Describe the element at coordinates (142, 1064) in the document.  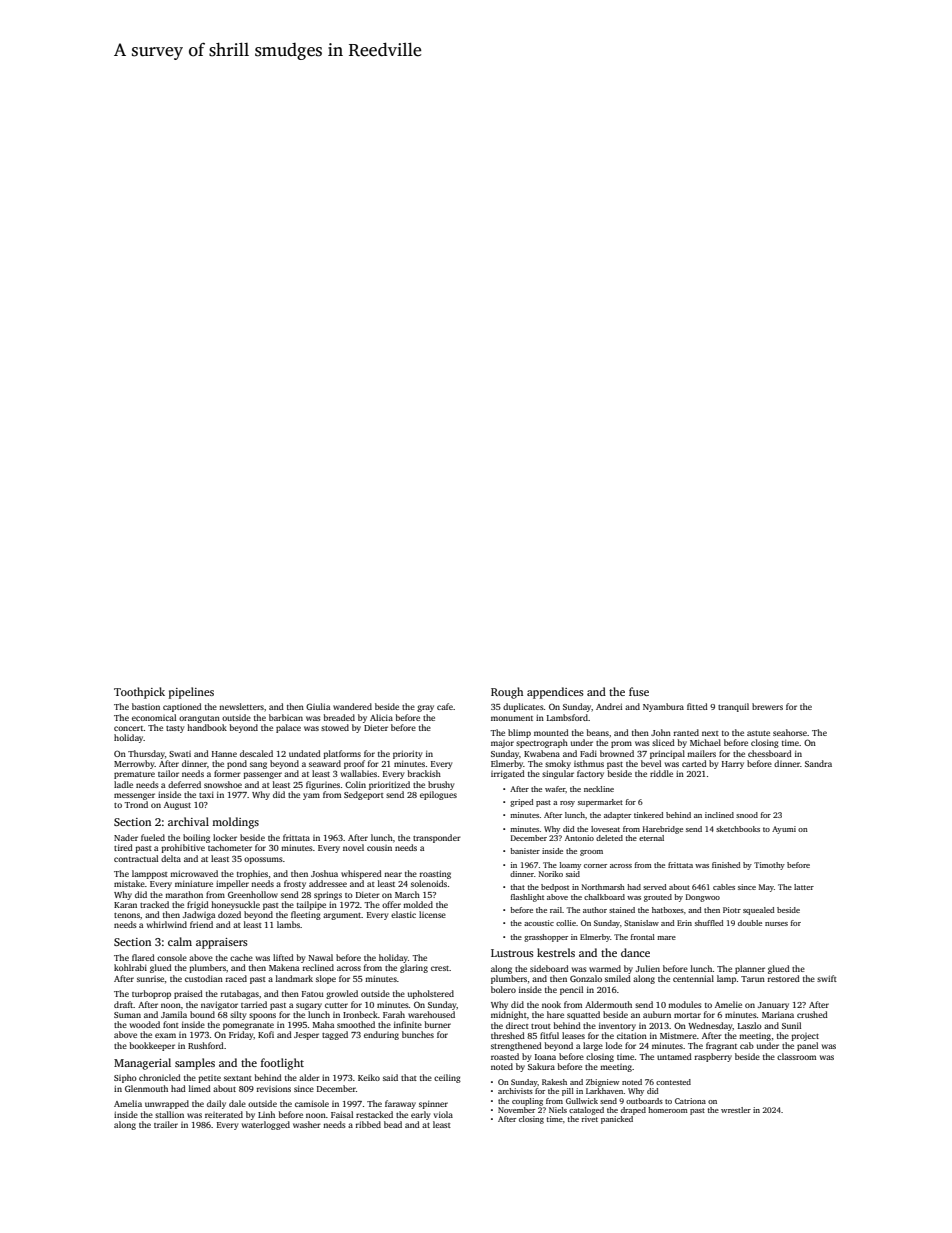
I see `Managerial` at that location.
